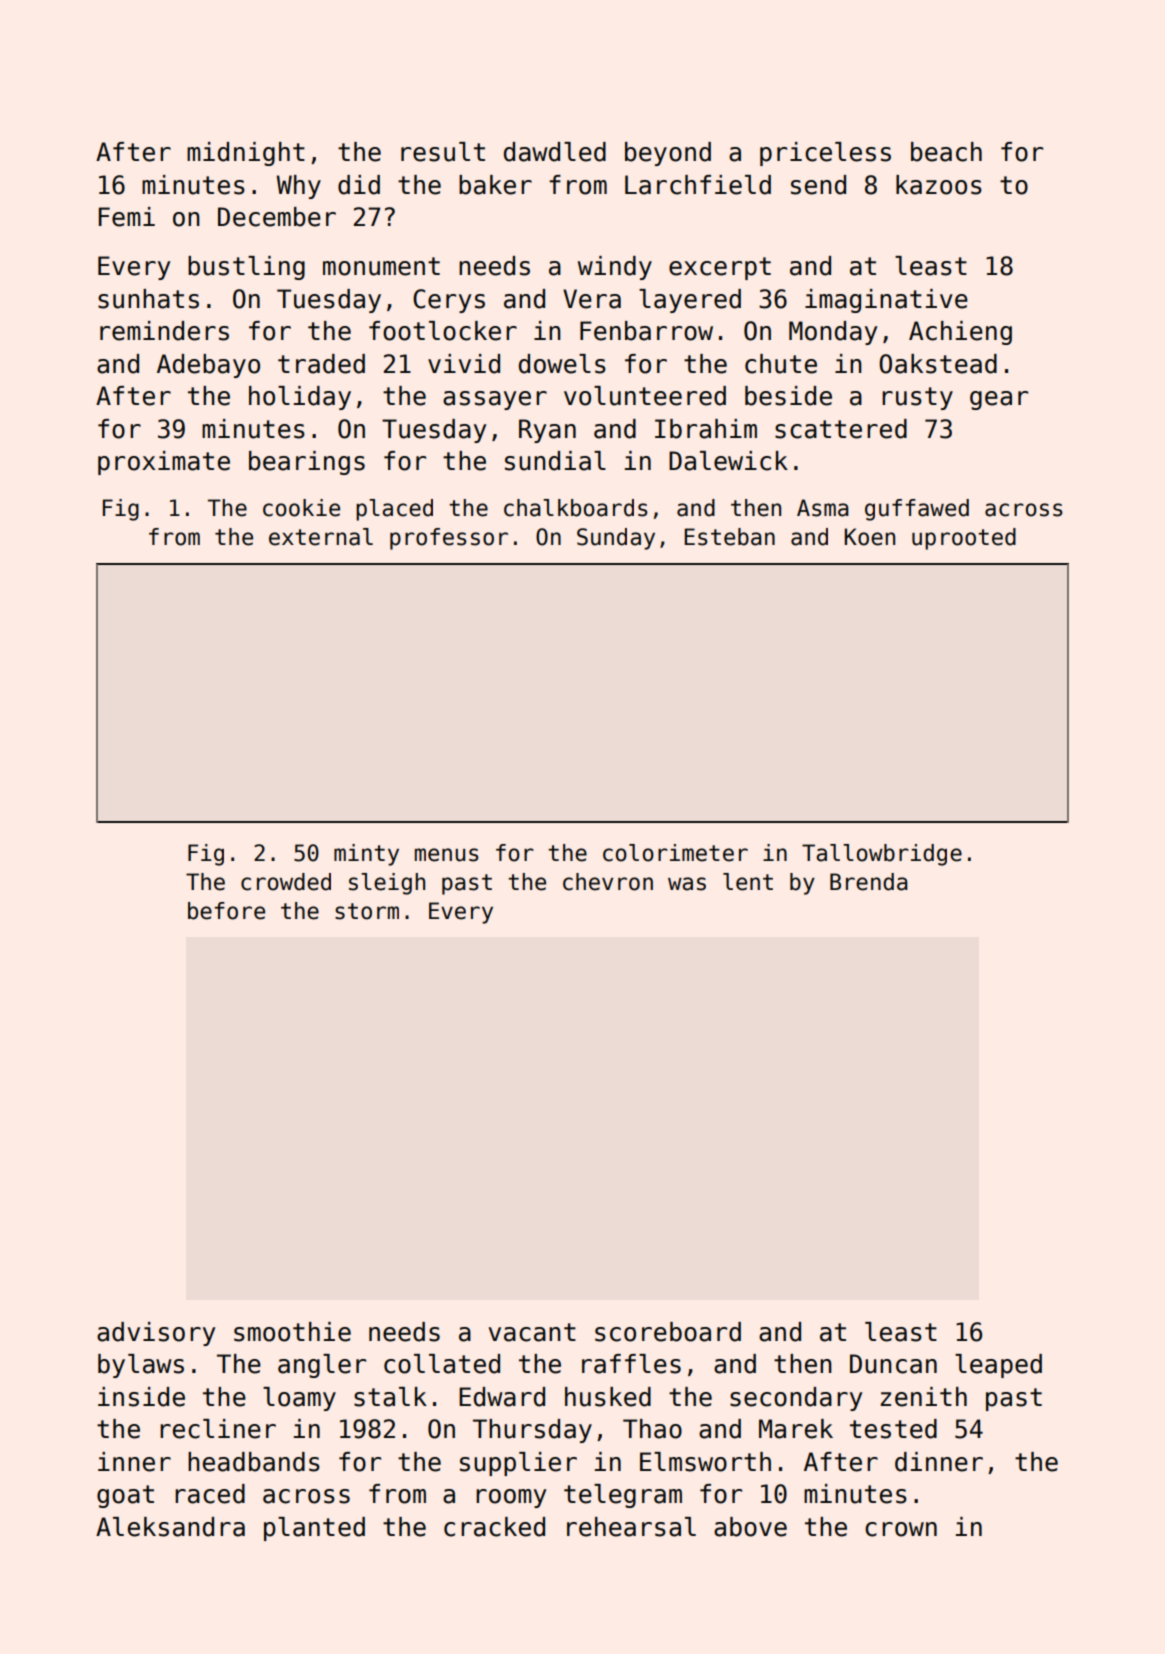  I want to click on gear, so click(999, 400).
